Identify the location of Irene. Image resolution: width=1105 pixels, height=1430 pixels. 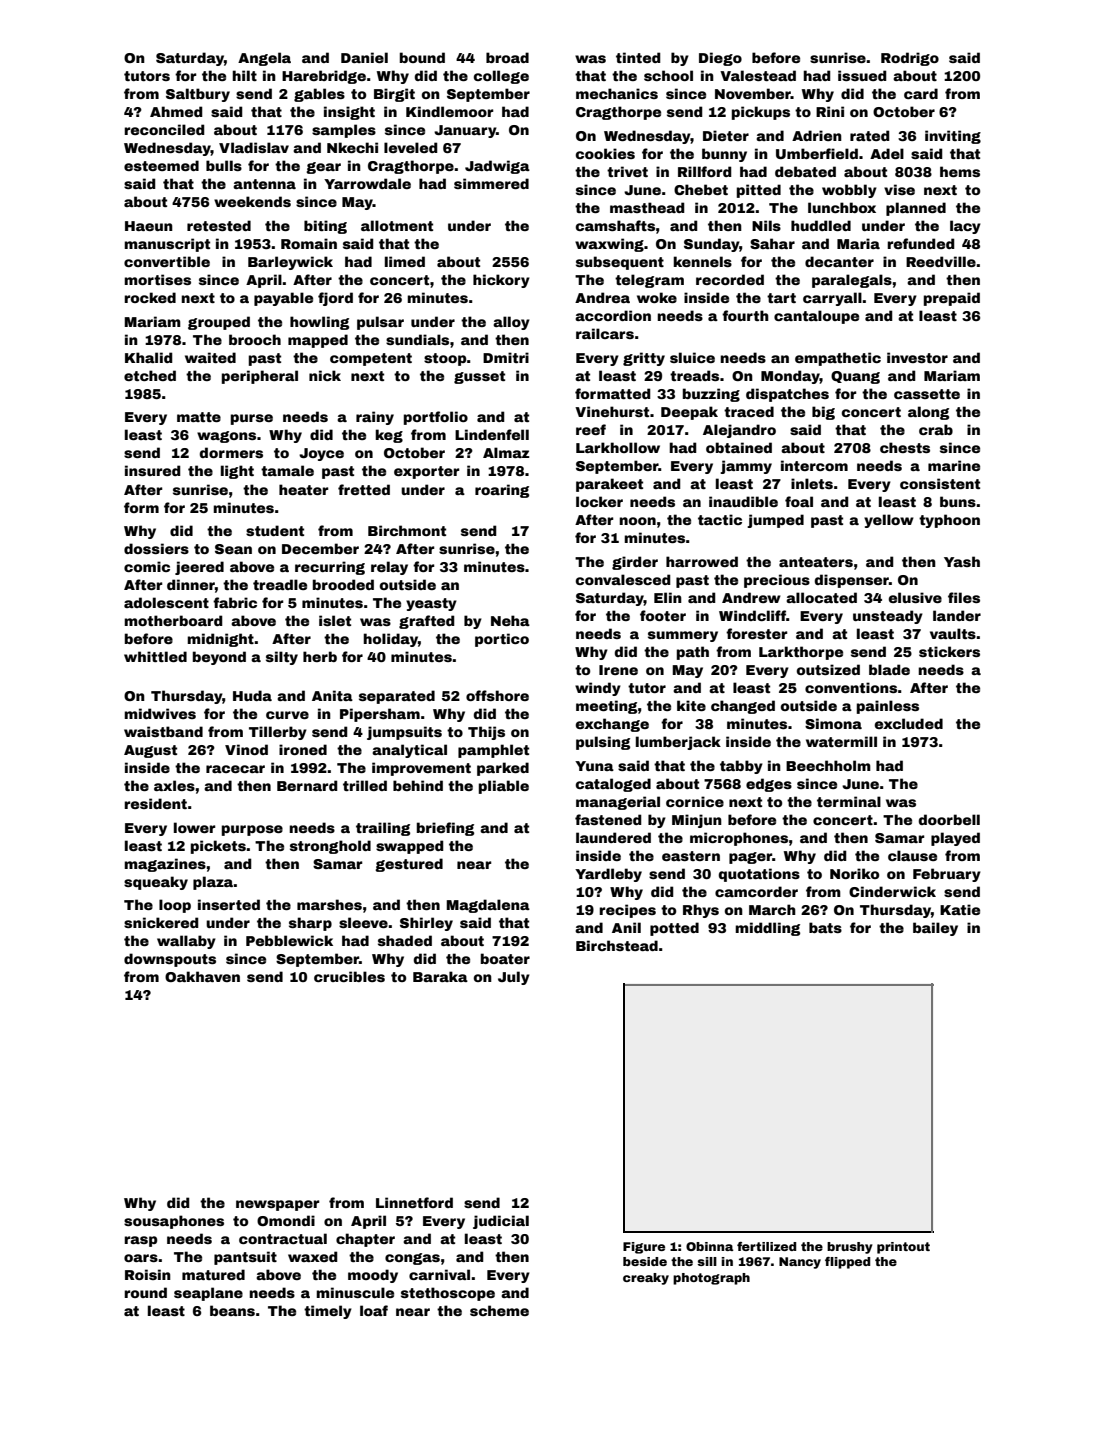
(618, 670).
